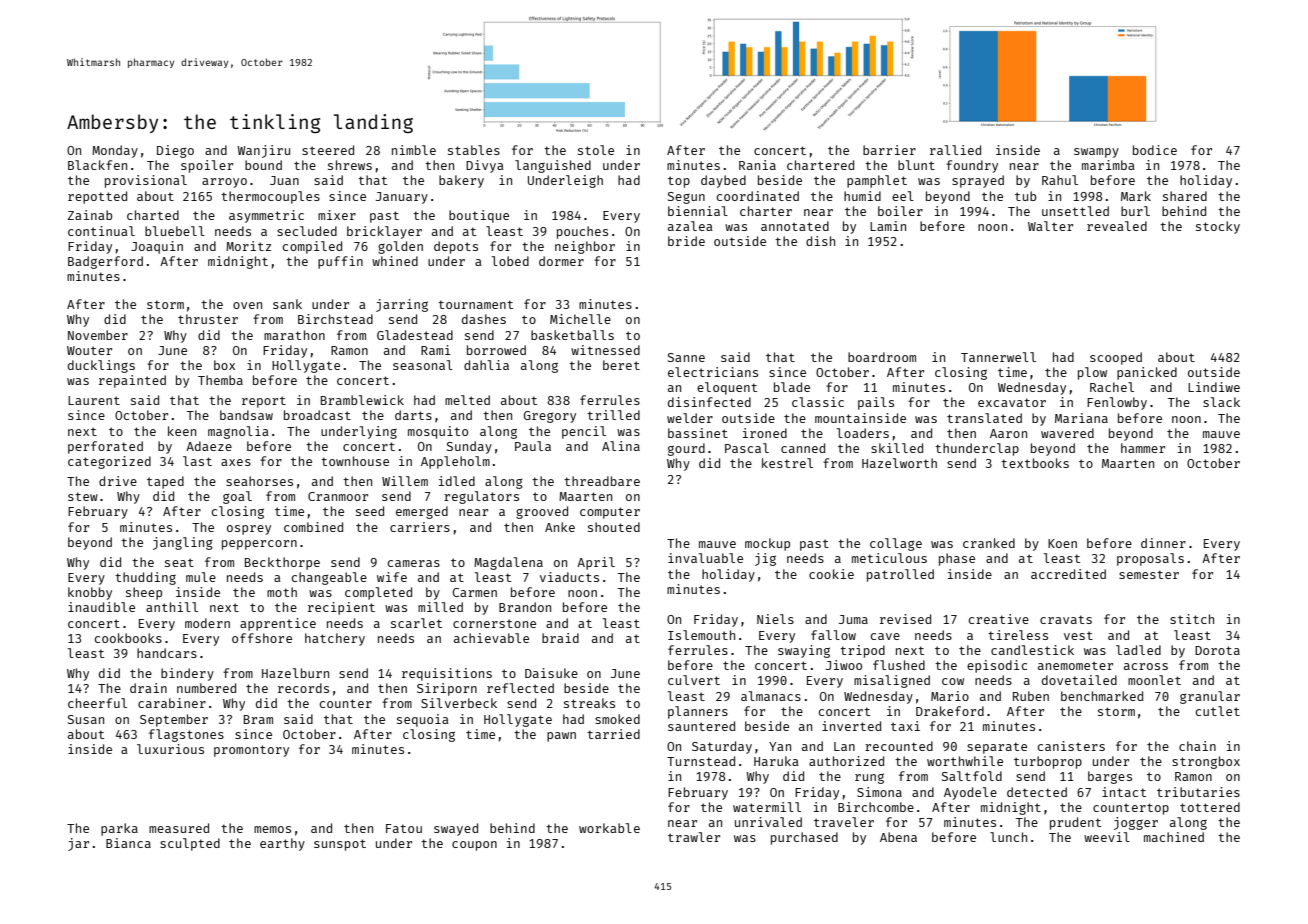 The width and height of the page is (1308, 924). What do you see at coordinates (282, 844) in the page?
I see `earthy` at bounding box center [282, 844].
